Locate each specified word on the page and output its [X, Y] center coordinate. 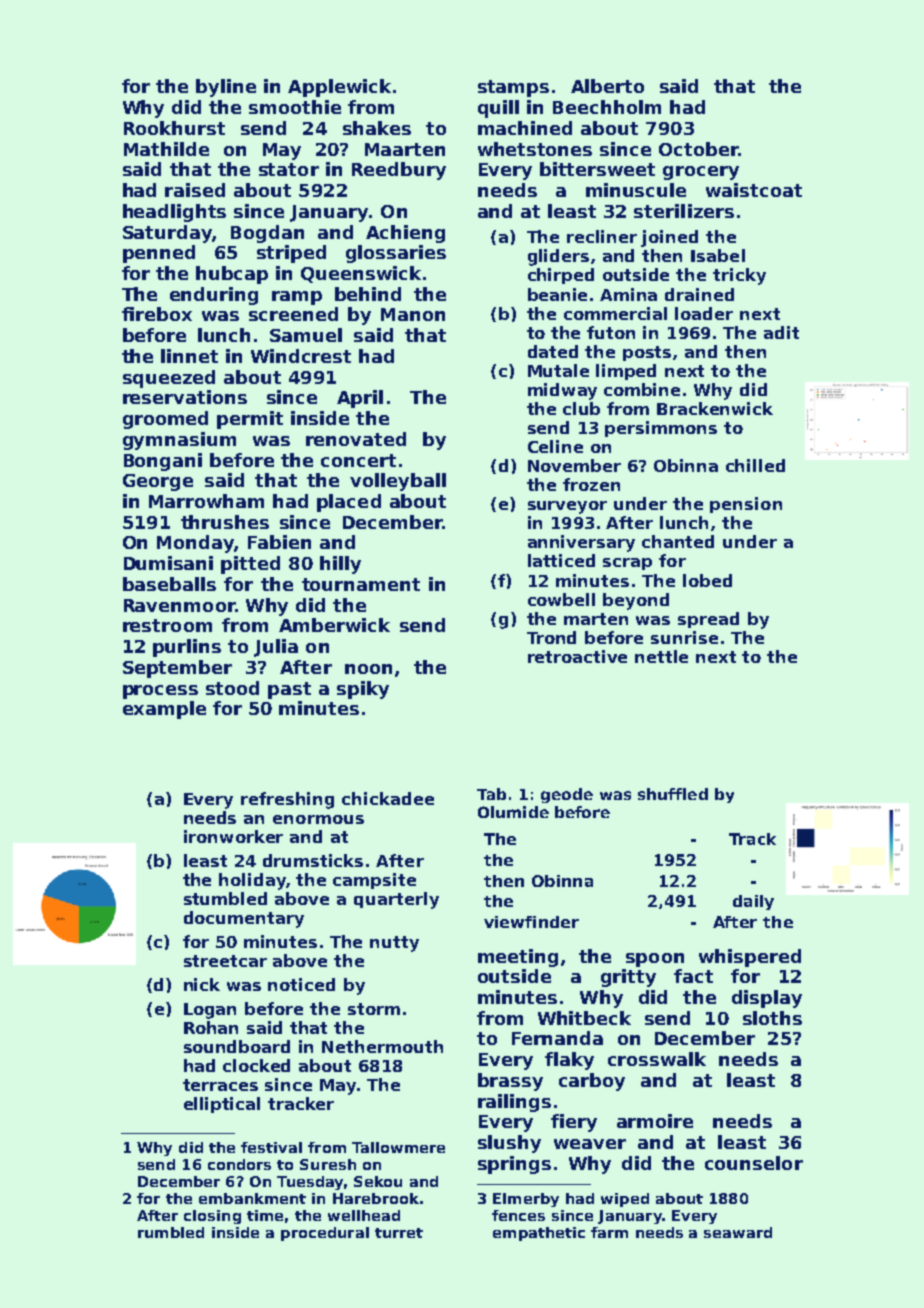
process [160, 692]
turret [399, 1233]
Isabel [718, 255]
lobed [707, 580]
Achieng [405, 234]
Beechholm [607, 107]
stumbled [225, 898]
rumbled [171, 1232]
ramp [297, 298]
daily [753, 902]
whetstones [535, 149]
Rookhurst [174, 128]
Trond [551, 637]
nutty [394, 944]
